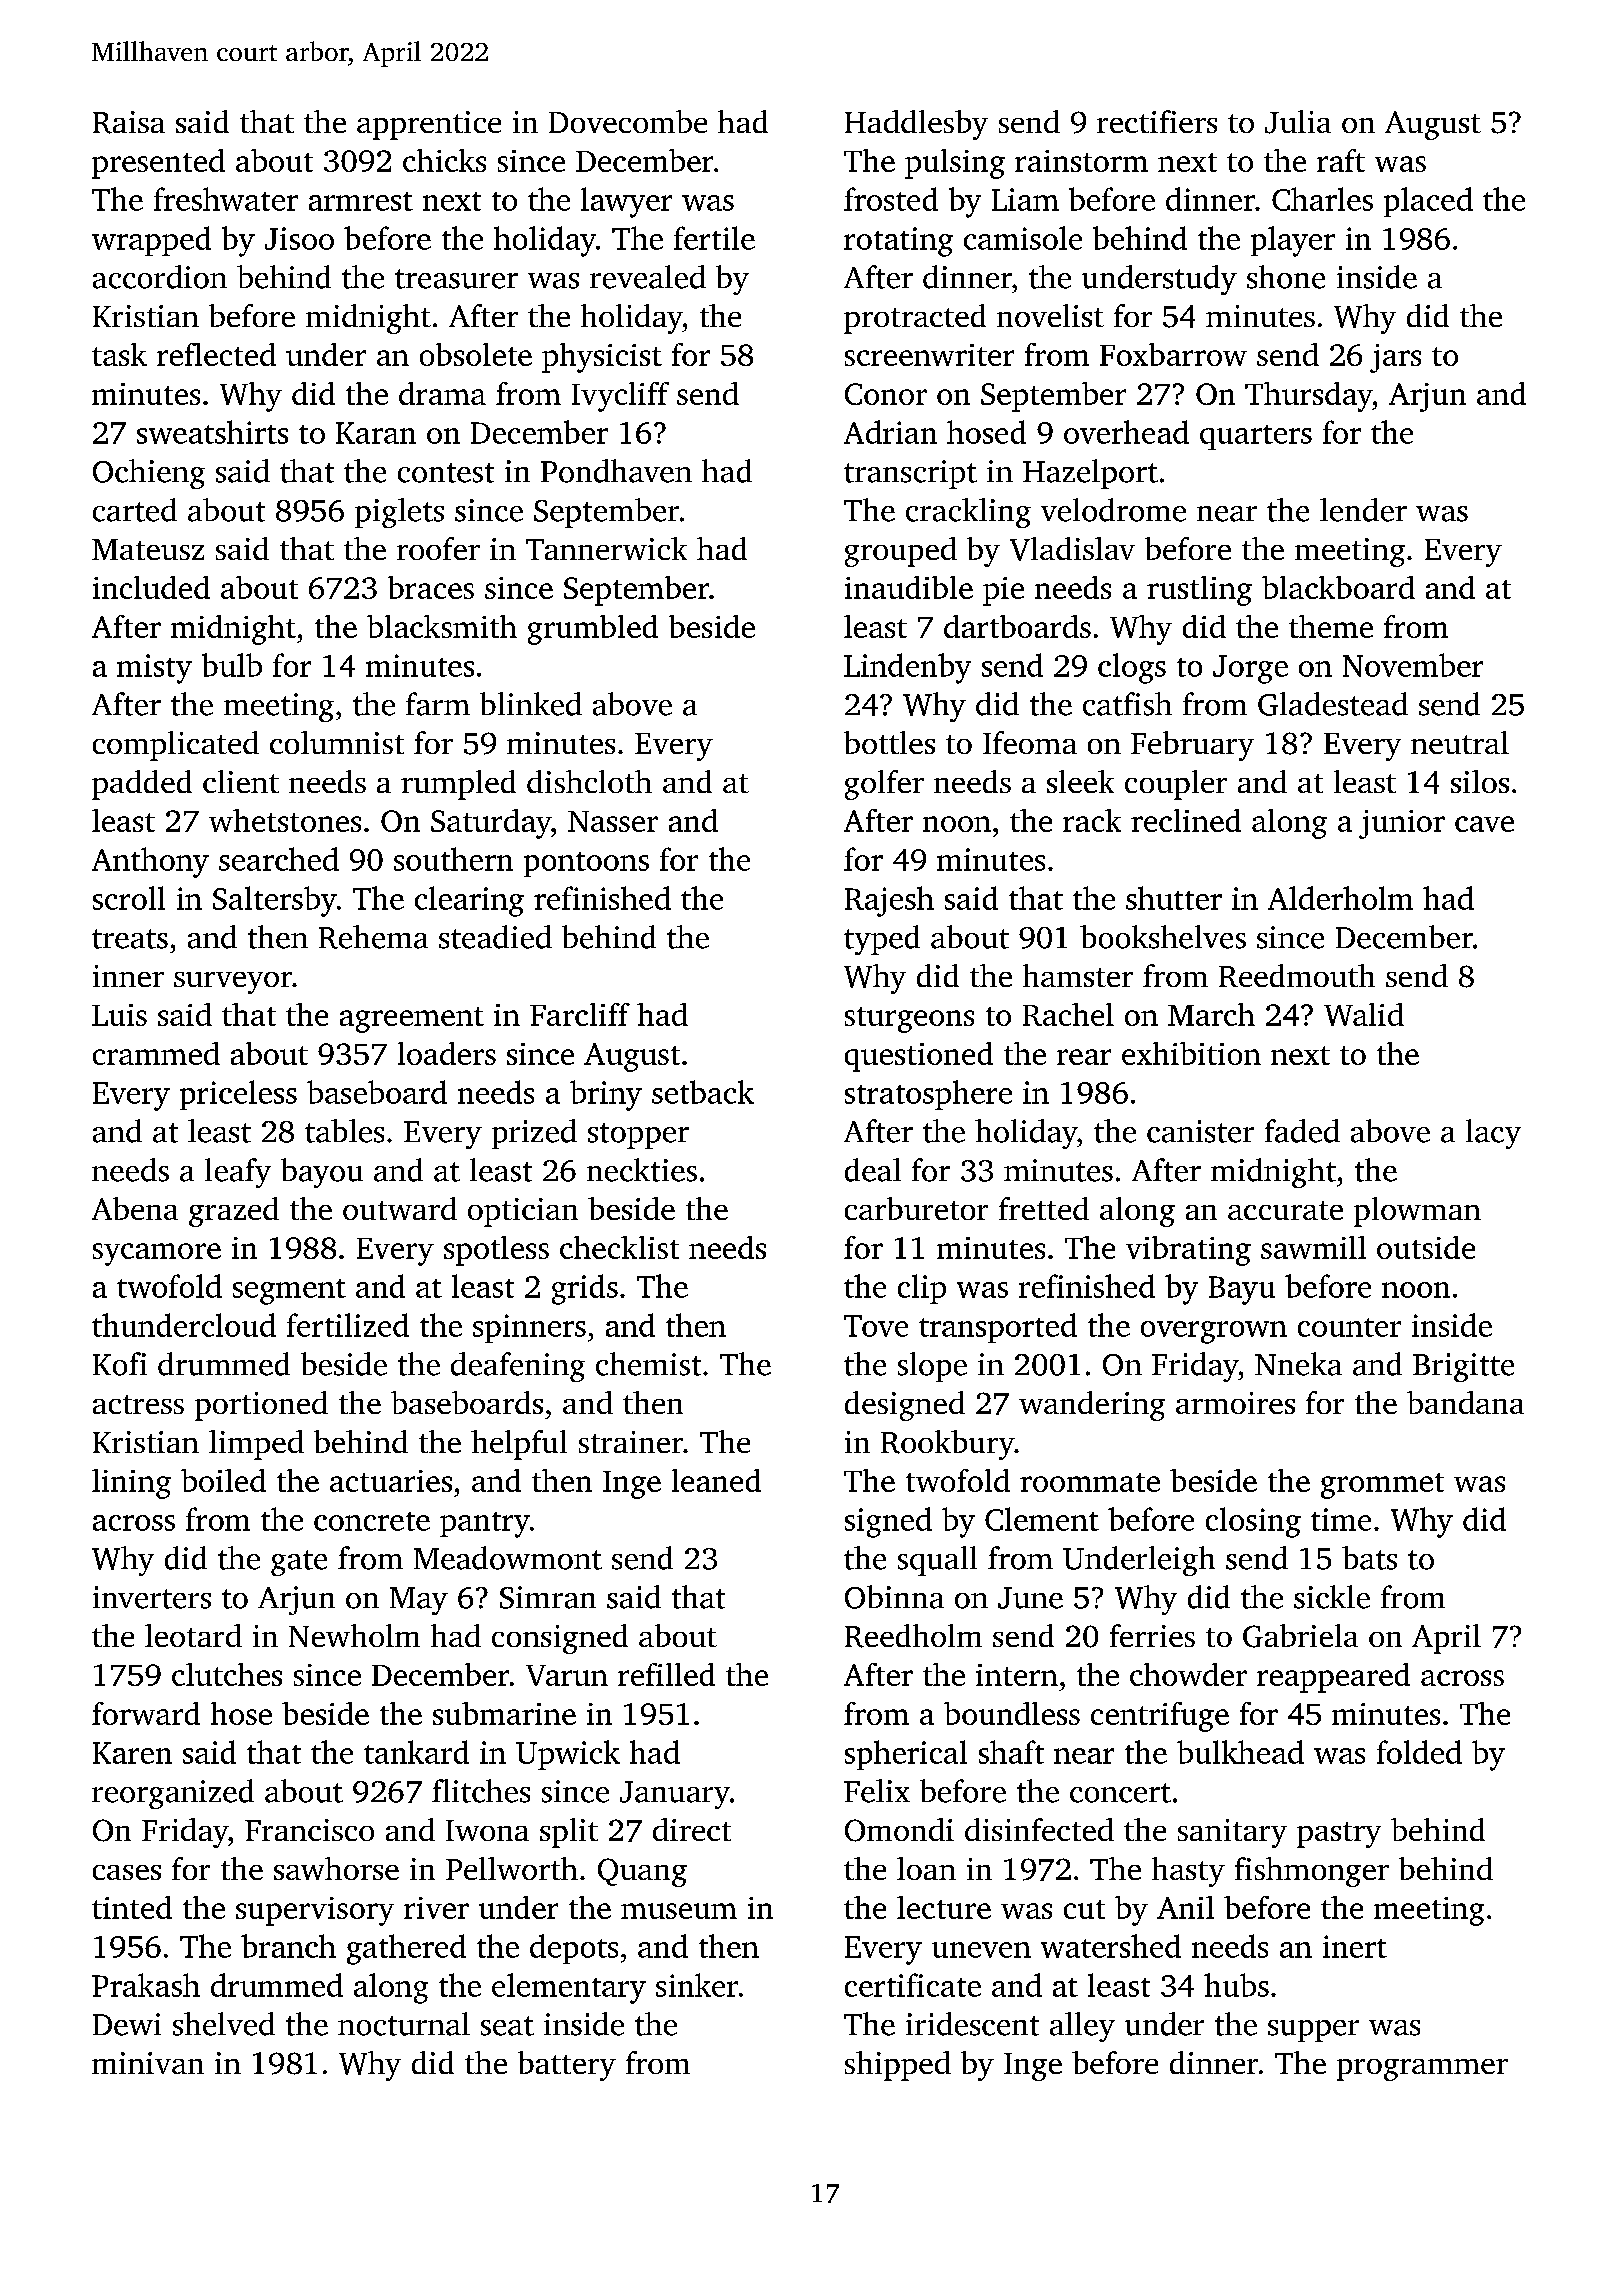 Image resolution: width=1620 pixels, height=2292 pixels. I want to click on faded, so click(1302, 1131).
